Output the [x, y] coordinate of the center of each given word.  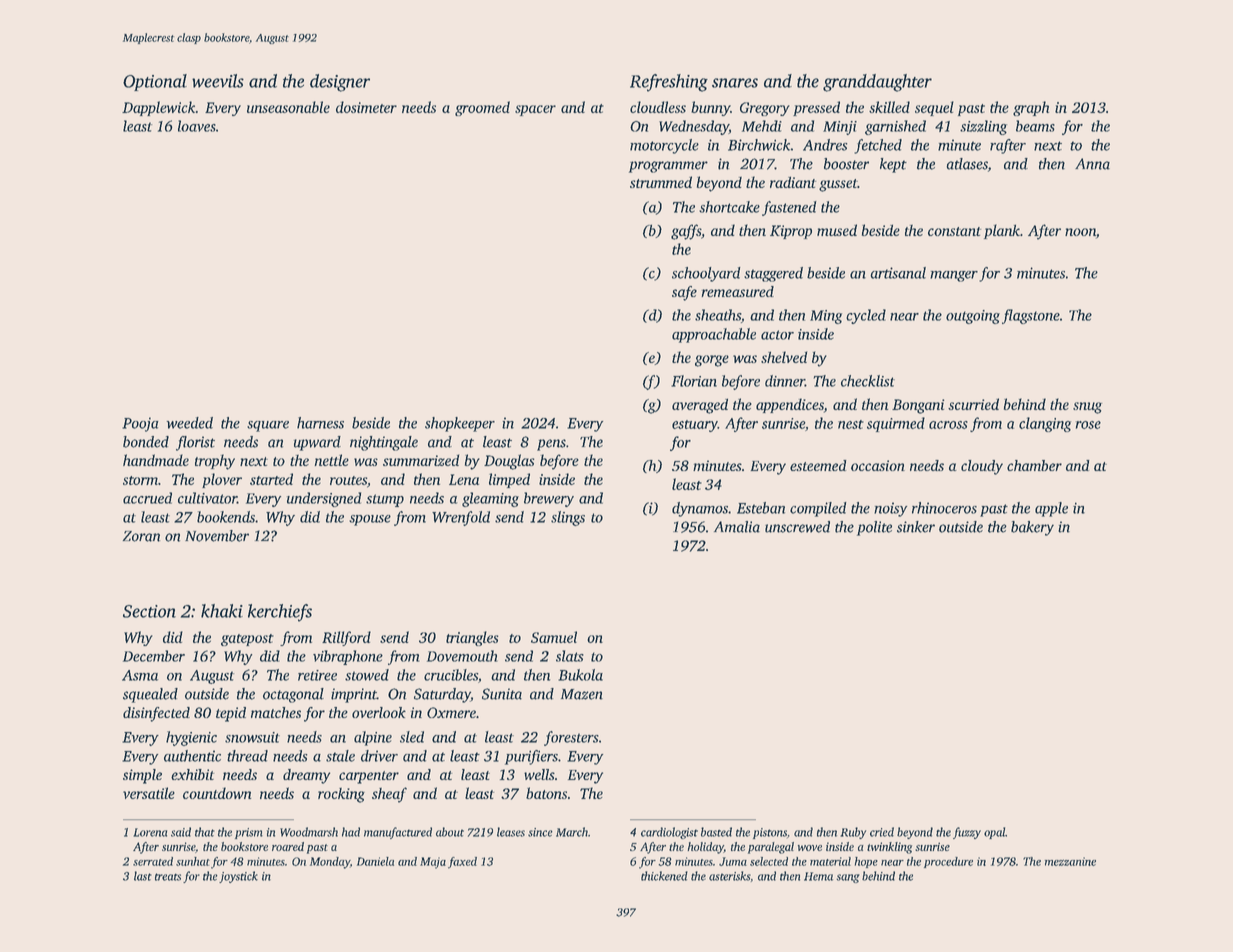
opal [994, 833]
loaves [197, 126]
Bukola [580, 675]
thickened [664, 876]
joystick [238, 877]
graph [1031, 108]
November [217, 536]
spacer [535, 110]
